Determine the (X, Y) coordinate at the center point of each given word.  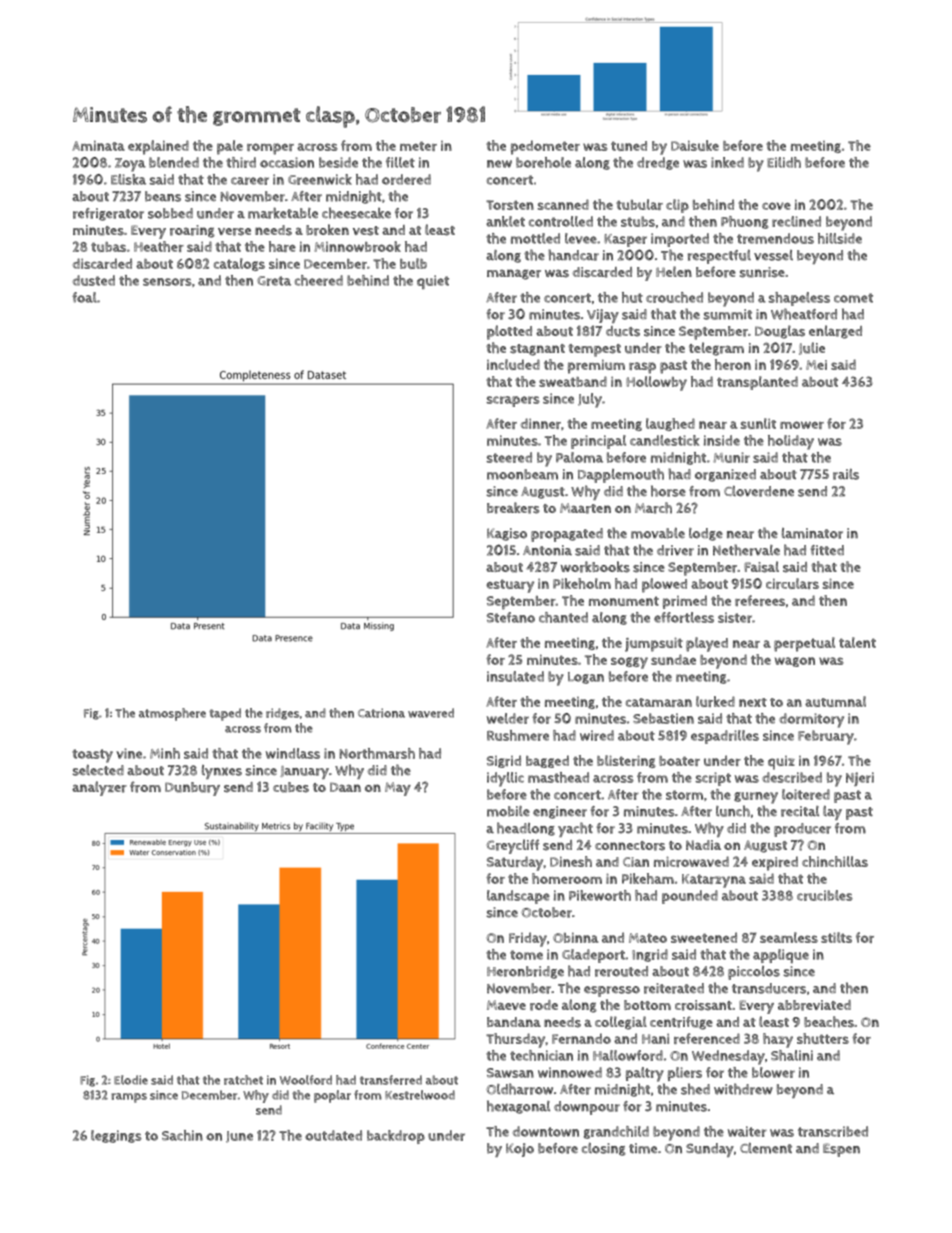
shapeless (799, 299)
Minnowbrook (357, 246)
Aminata (98, 145)
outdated (333, 1135)
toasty (92, 756)
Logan (586, 678)
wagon (795, 662)
